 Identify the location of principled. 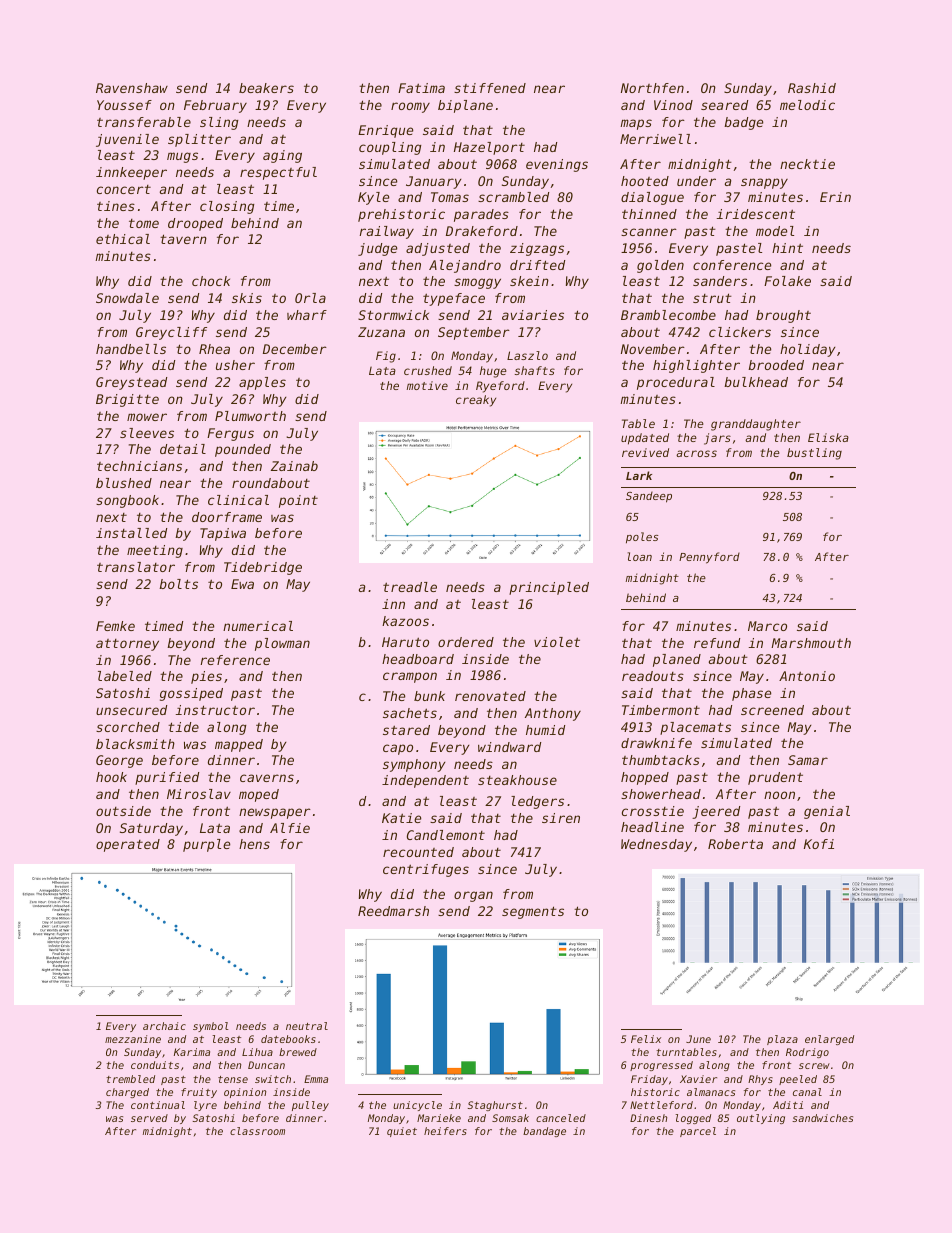
(549, 588).
